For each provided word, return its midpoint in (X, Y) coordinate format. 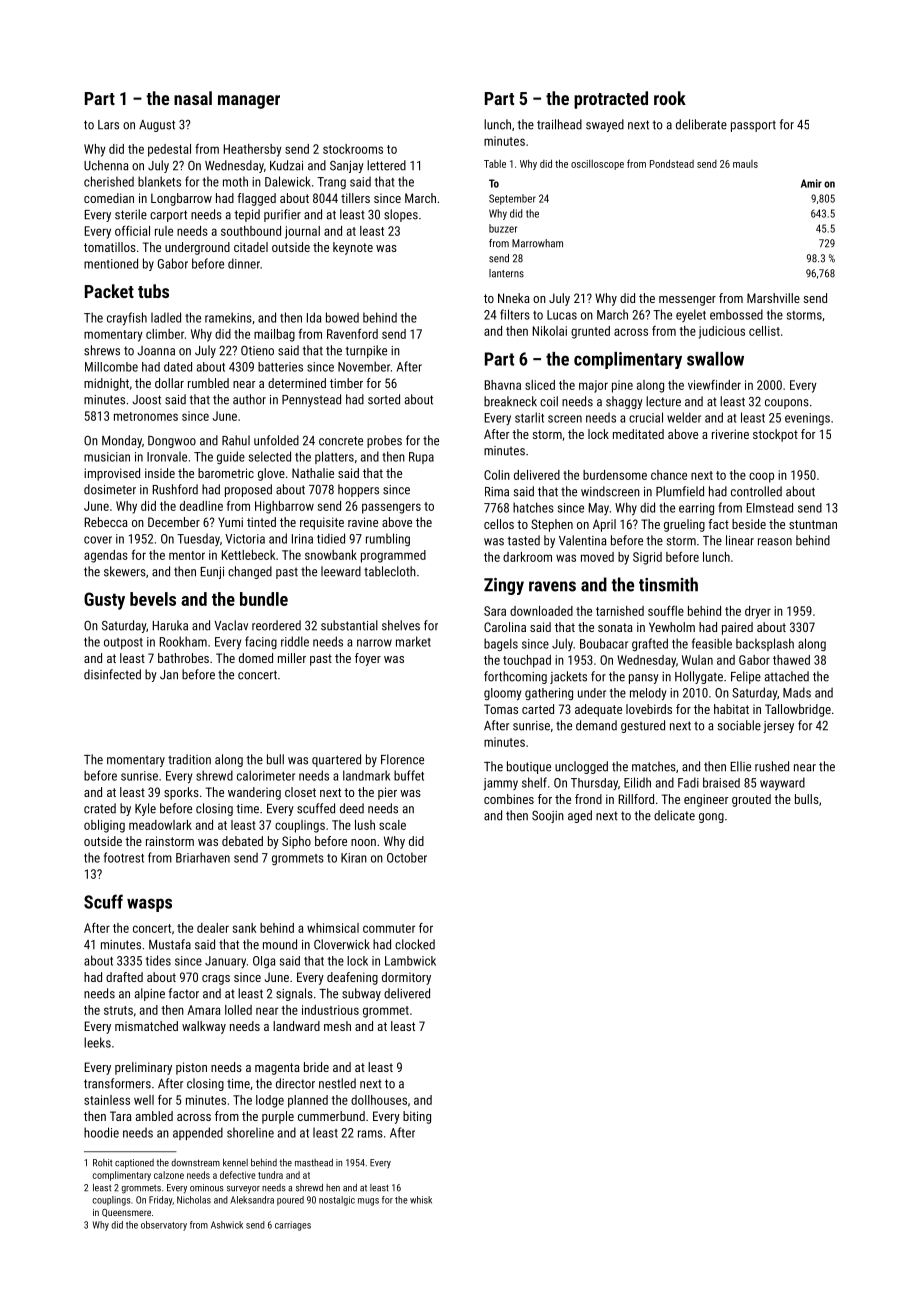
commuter (389, 928)
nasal (193, 98)
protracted (611, 100)
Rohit (102, 1163)
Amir (811, 183)
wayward (782, 784)
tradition (189, 759)
